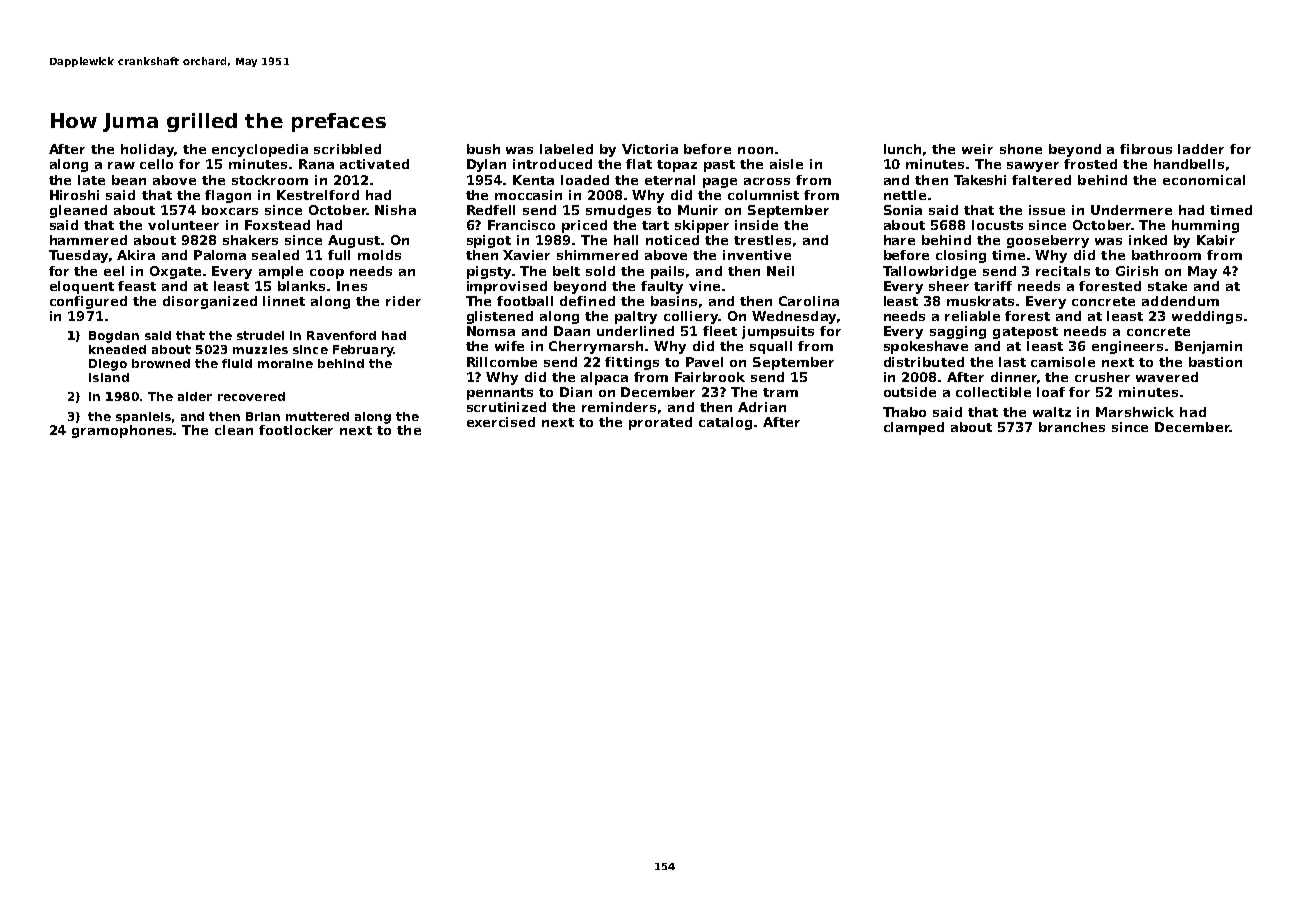 Image resolution: width=1308 pixels, height=924 pixels. What do you see at coordinates (1041, 180) in the screenshot?
I see `faltered` at bounding box center [1041, 180].
